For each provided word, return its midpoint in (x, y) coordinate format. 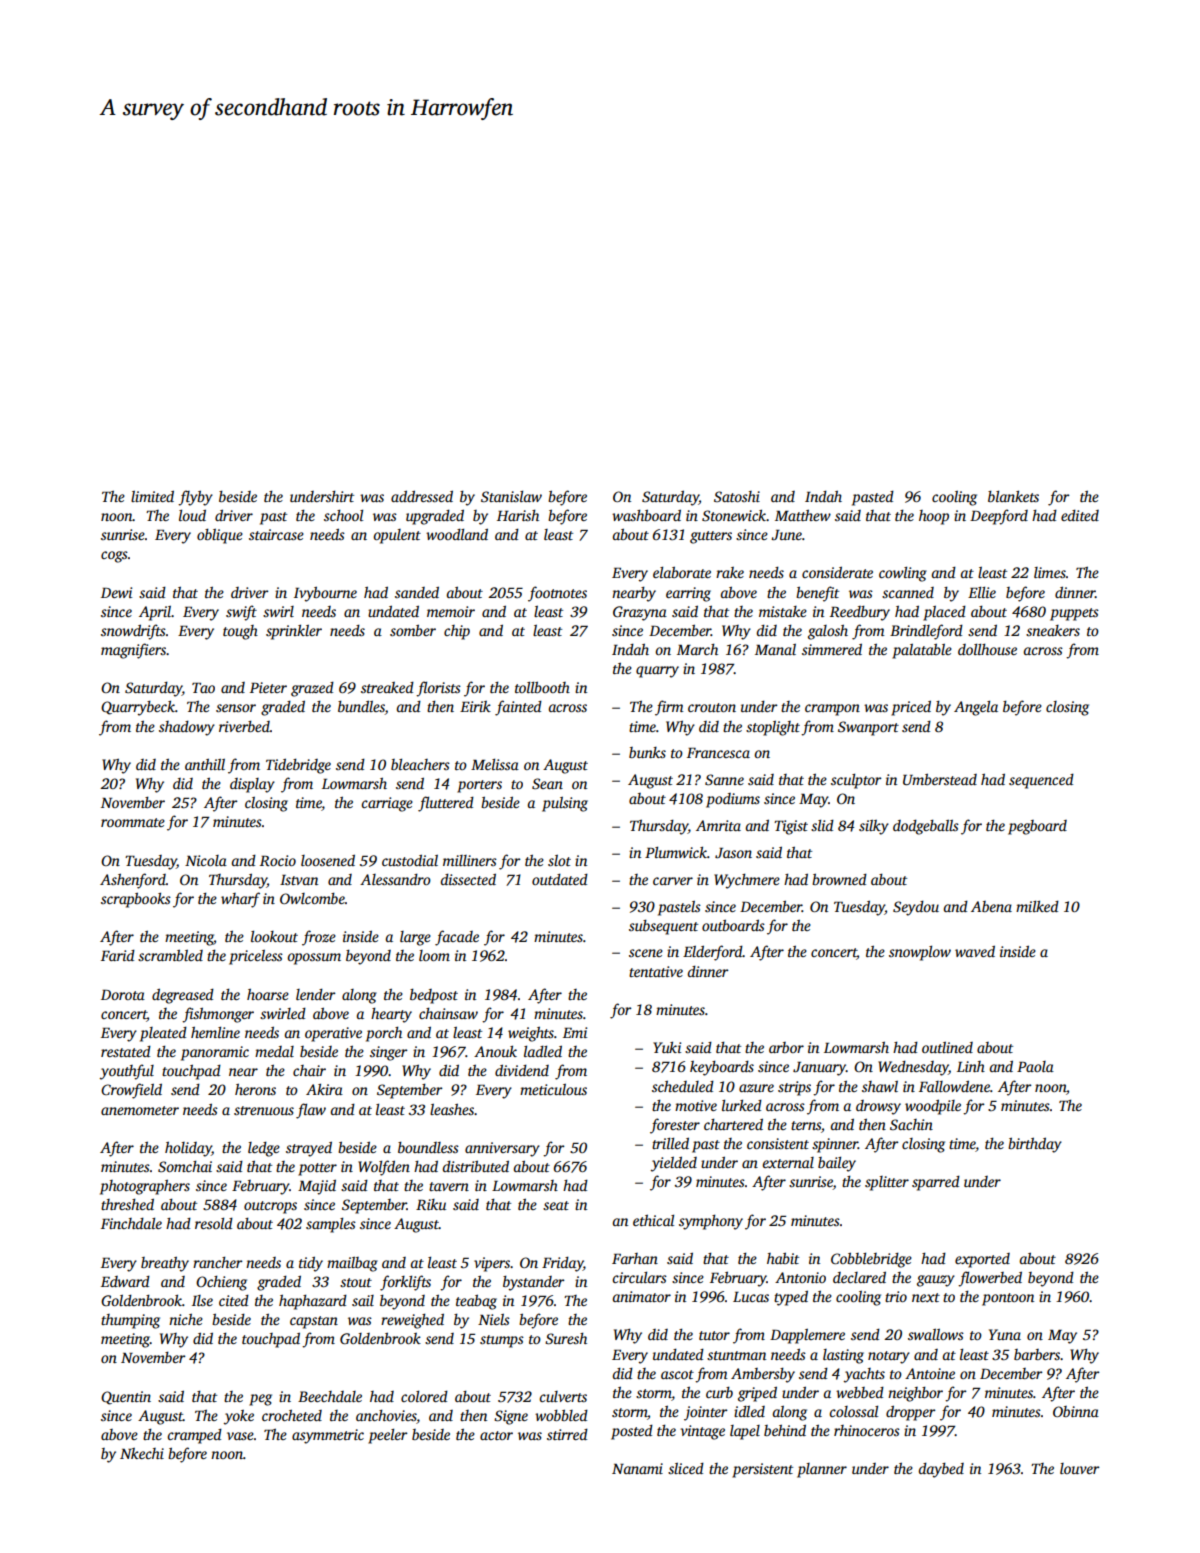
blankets (1013, 496)
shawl (880, 1086)
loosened (328, 860)
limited (152, 496)
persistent (762, 1470)
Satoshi (737, 496)
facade (457, 938)
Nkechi (142, 1453)
